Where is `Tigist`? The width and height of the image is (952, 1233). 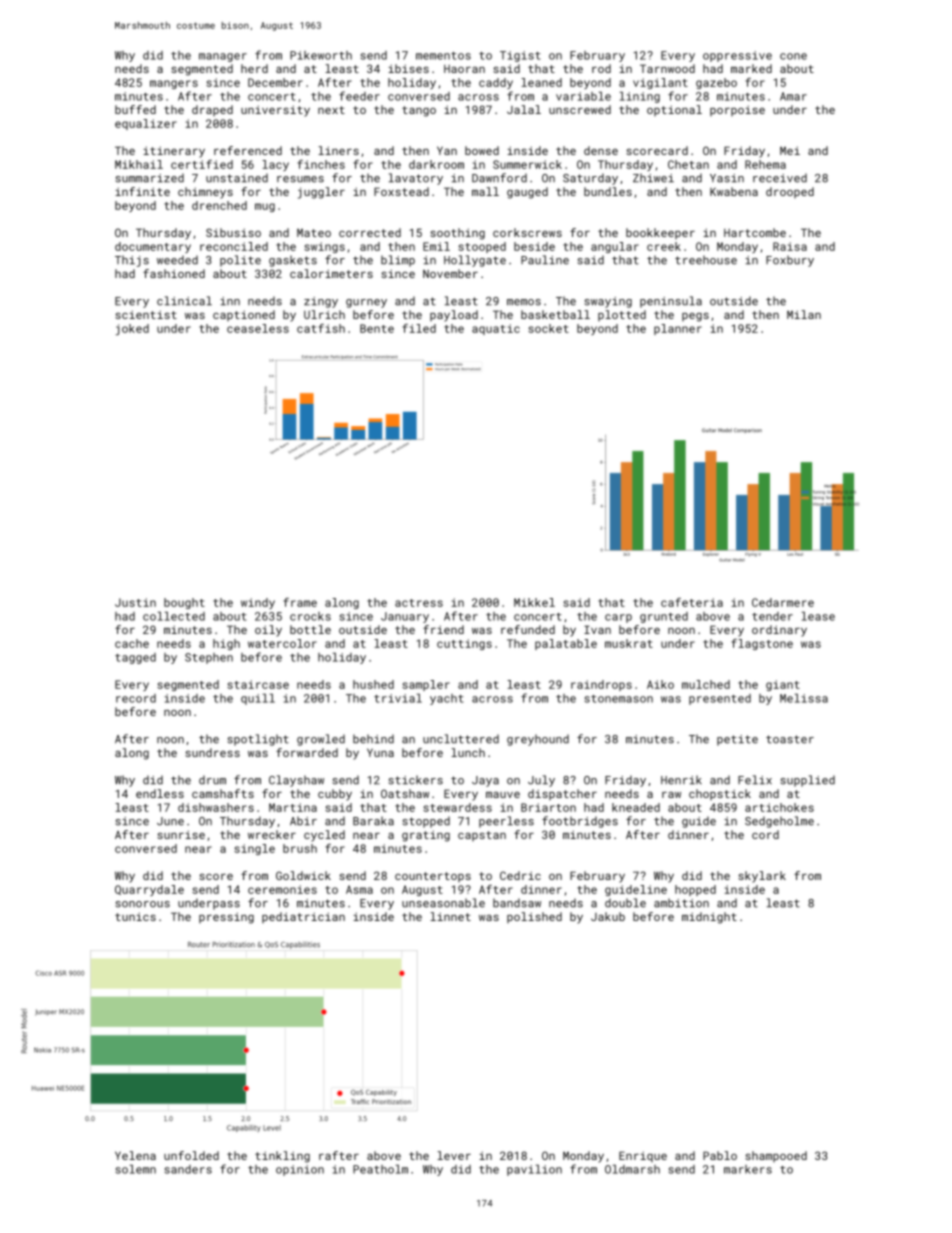 Tigist is located at coordinates (520, 56).
